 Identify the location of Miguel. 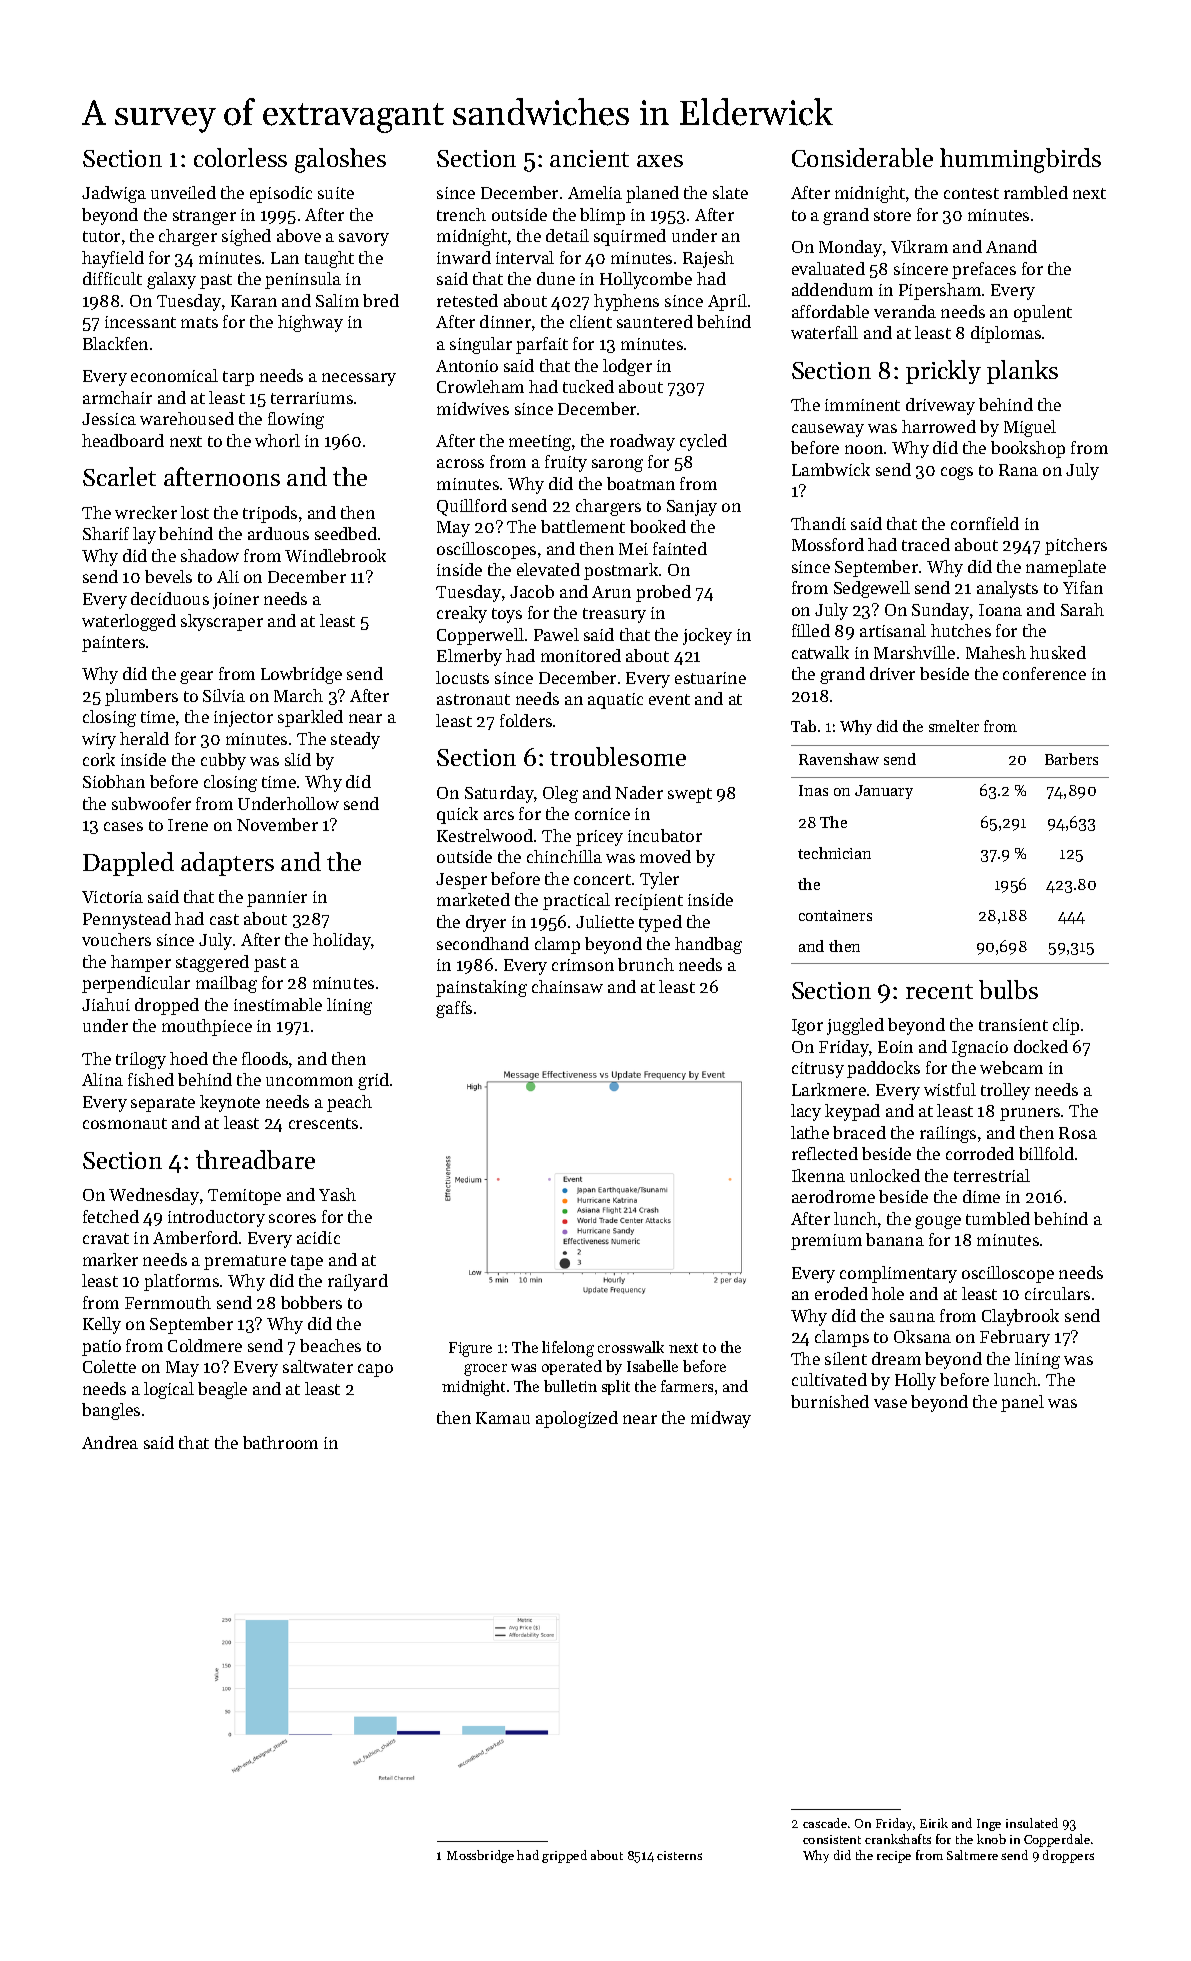
(1030, 428).
